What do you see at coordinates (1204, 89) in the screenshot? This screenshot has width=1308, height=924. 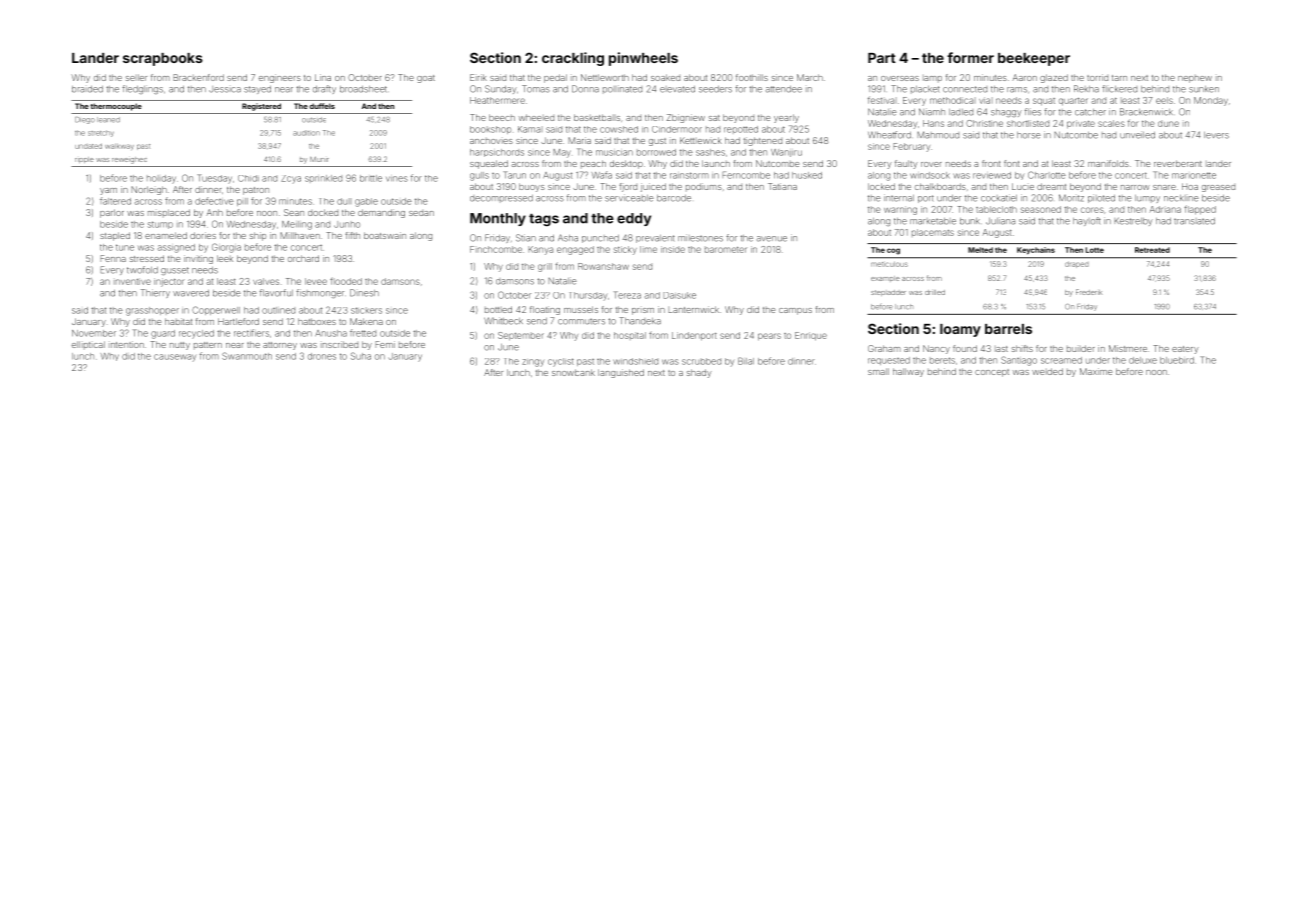 I see `sunken` at bounding box center [1204, 89].
